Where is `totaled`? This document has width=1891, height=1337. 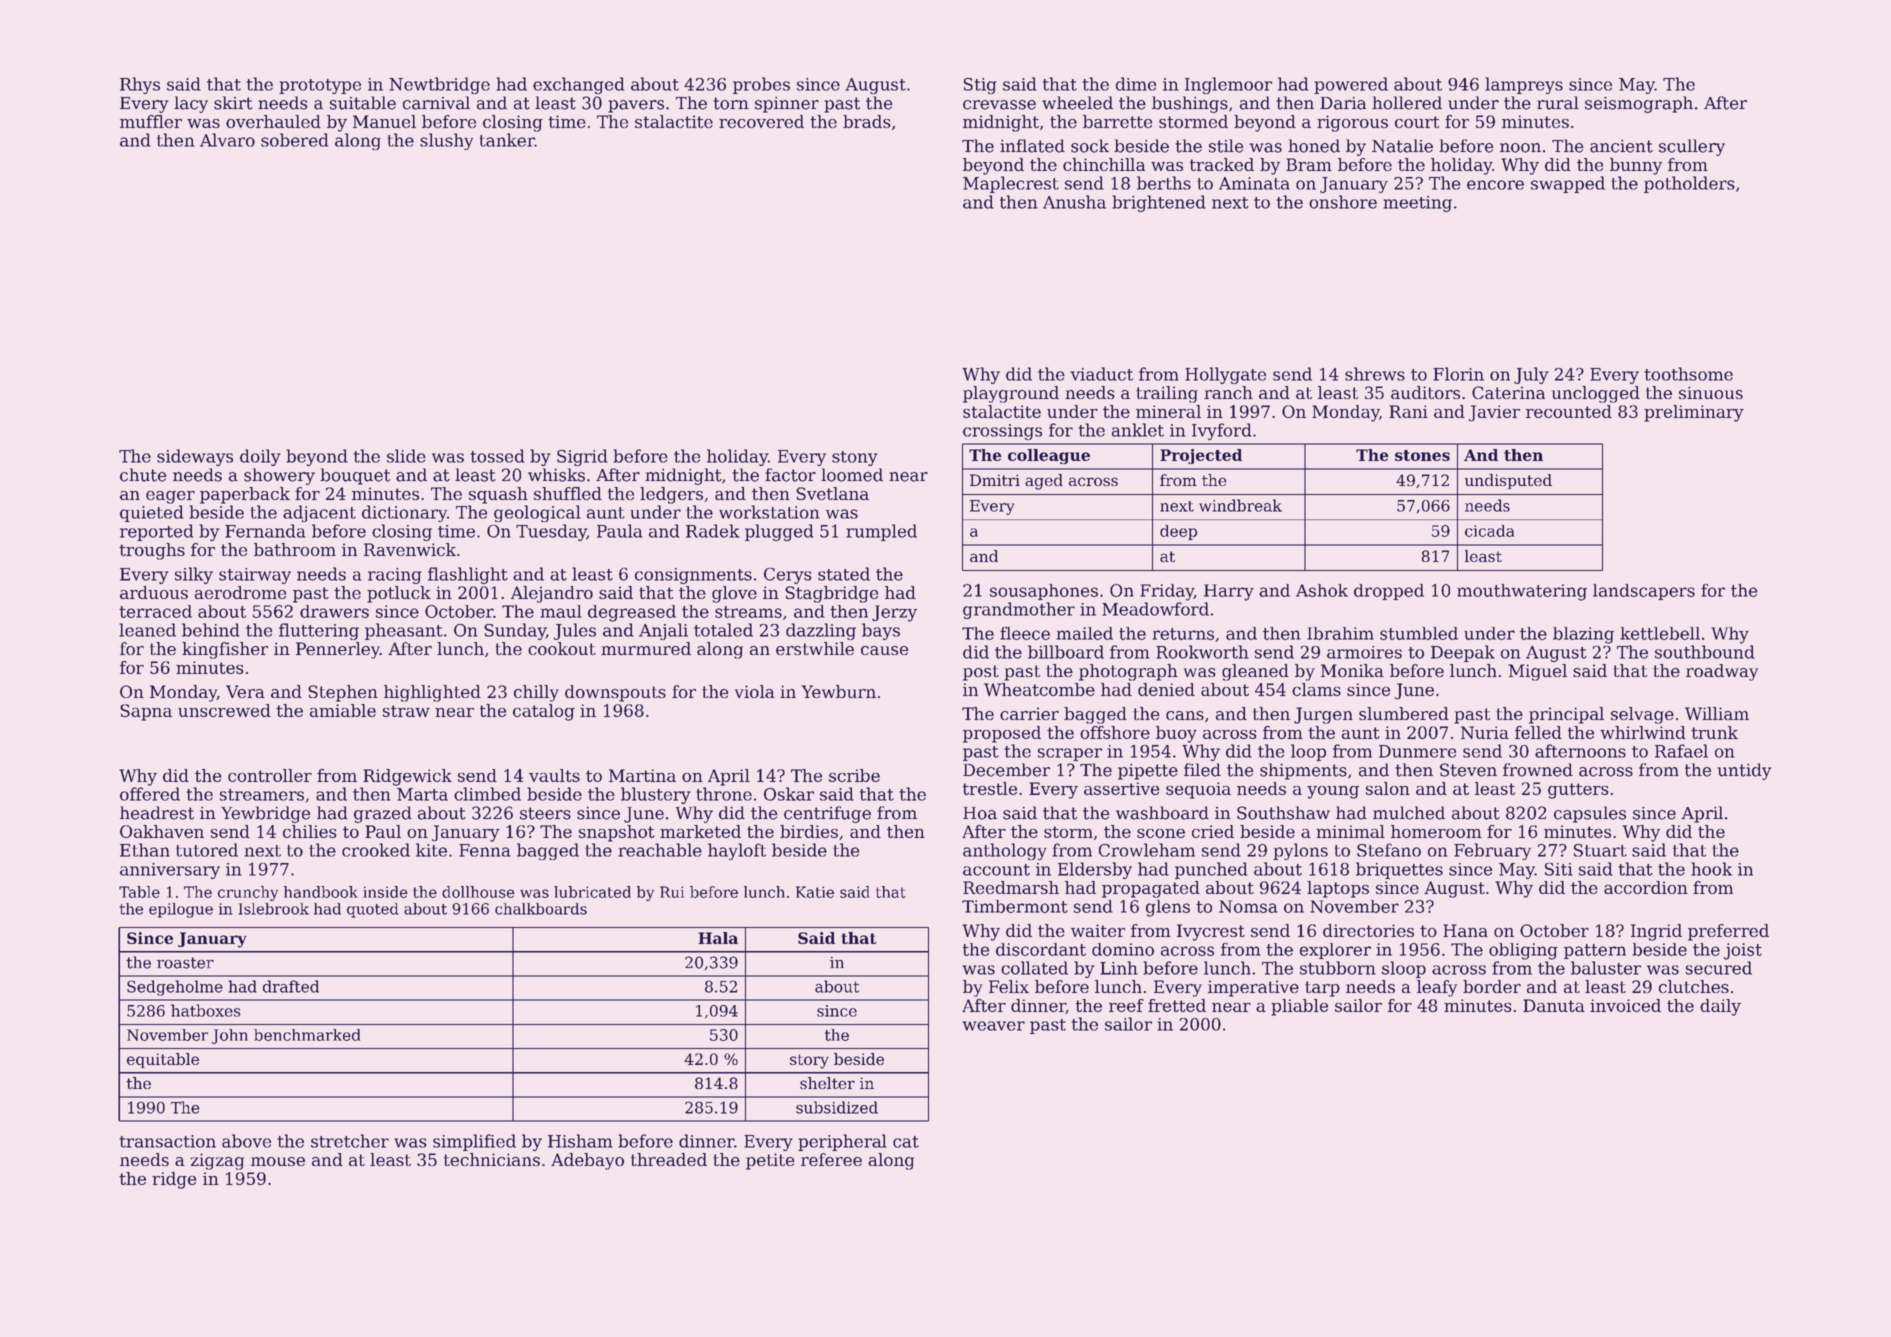
totaled is located at coordinates (723, 630).
